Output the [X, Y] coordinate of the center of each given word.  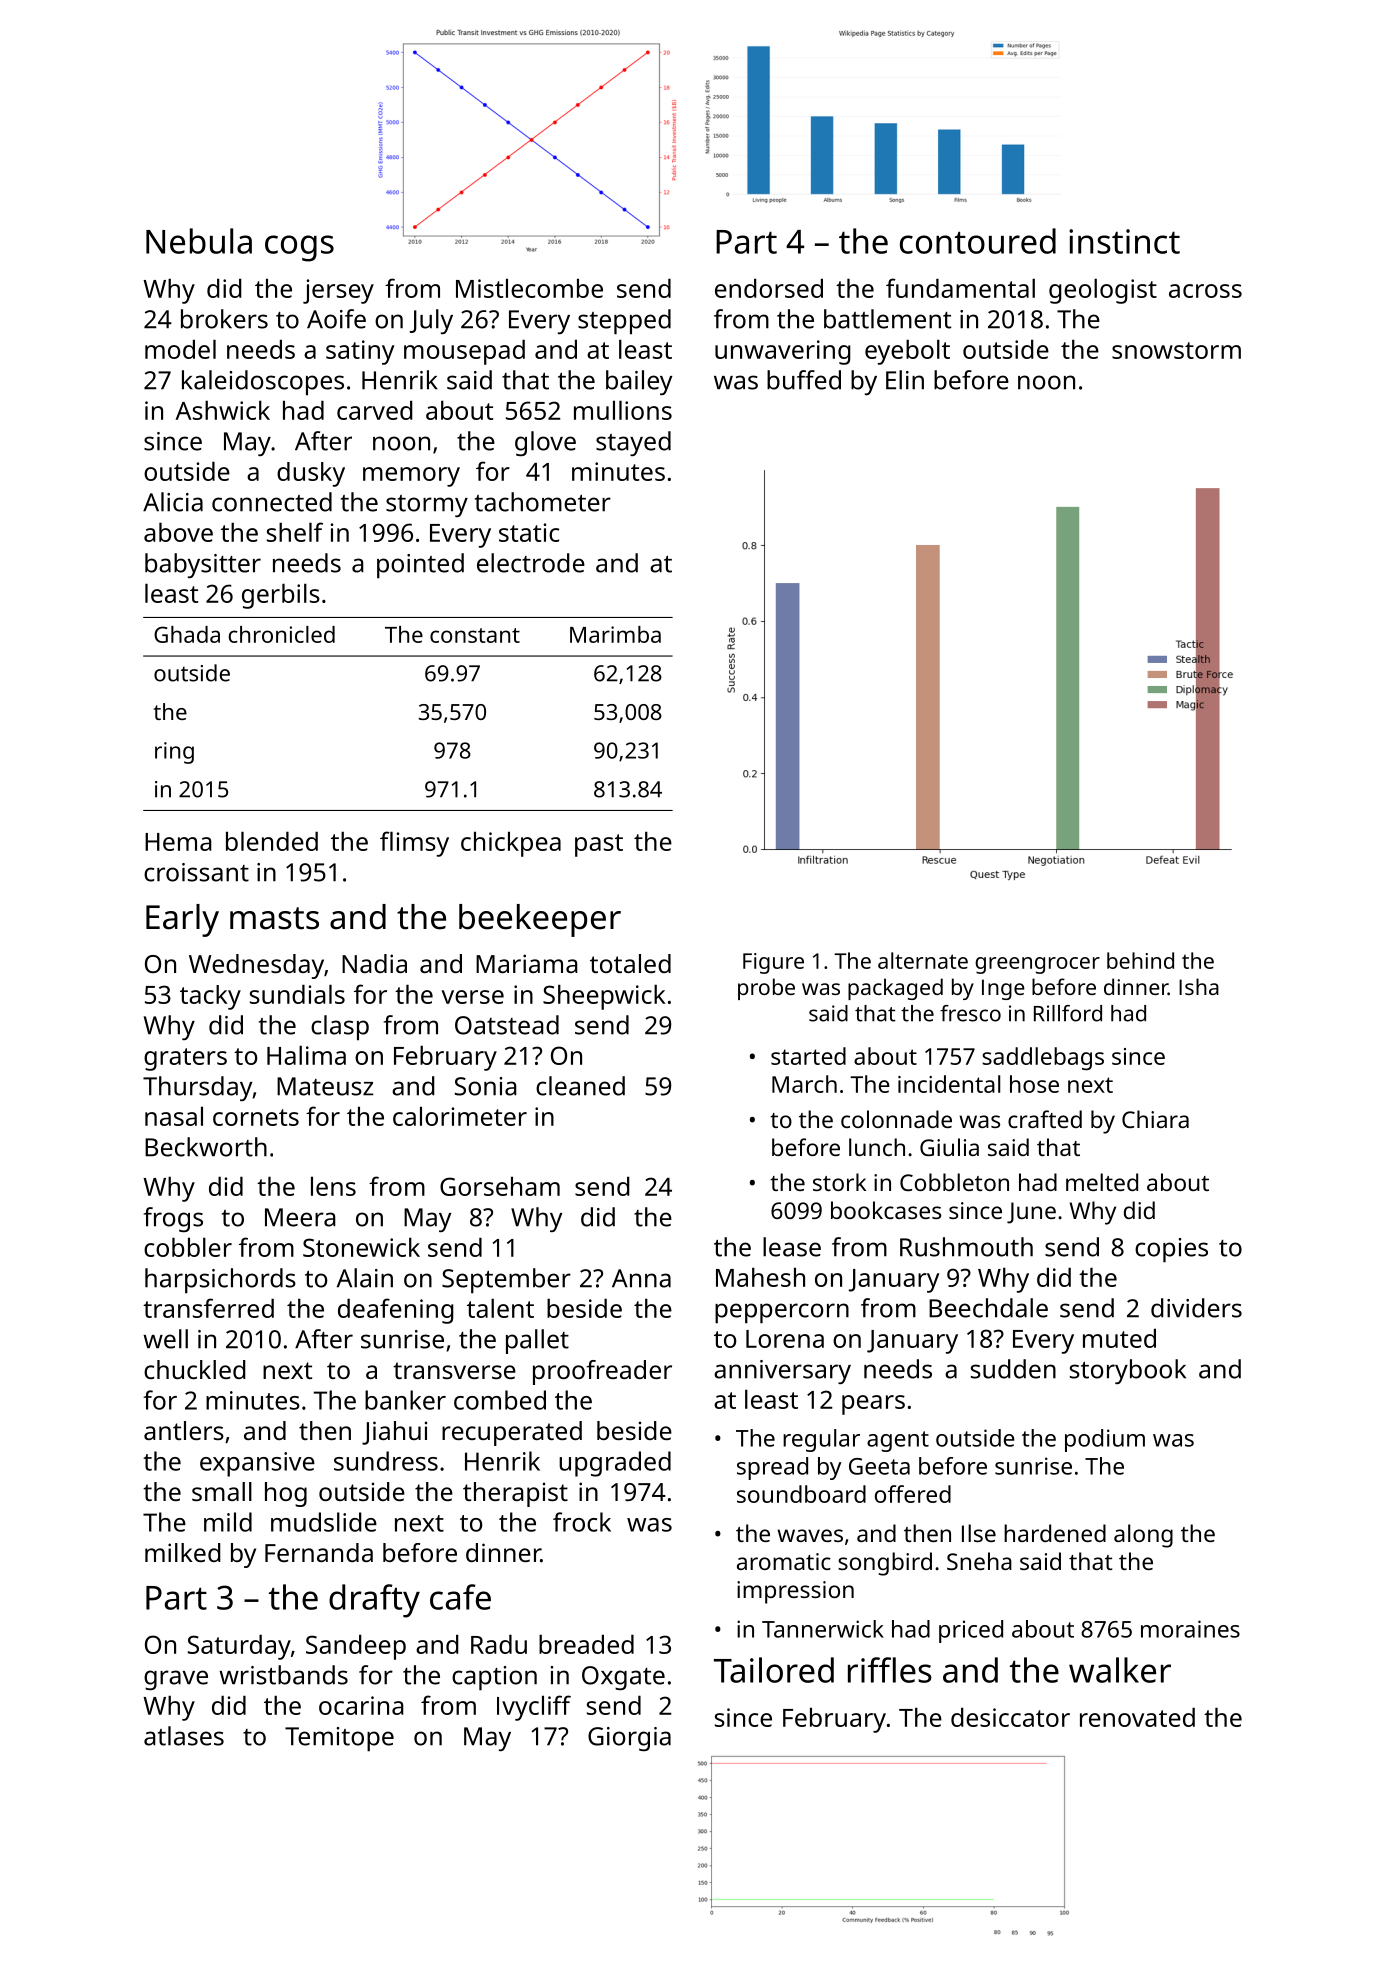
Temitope [339, 1739]
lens [333, 1186]
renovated [1137, 1717]
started [808, 1056]
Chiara [1155, 1119]
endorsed [769, 288]
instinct [1124, 241]
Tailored [774, 1670]
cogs [299, 248]
